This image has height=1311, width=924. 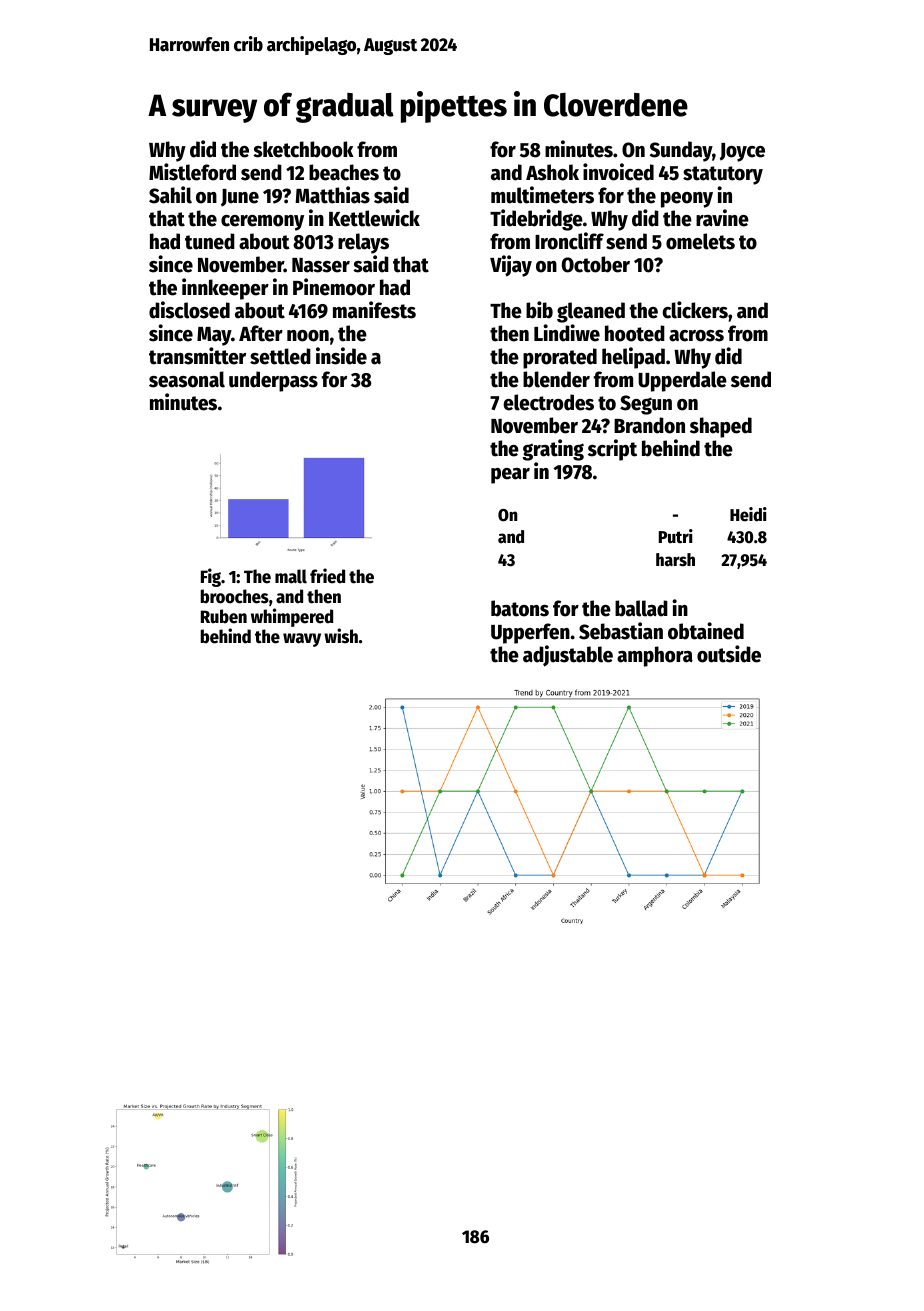 What do you see at coordinates (675, 560) in the image?
I see `harsh` at bounding box center [675, 560].
